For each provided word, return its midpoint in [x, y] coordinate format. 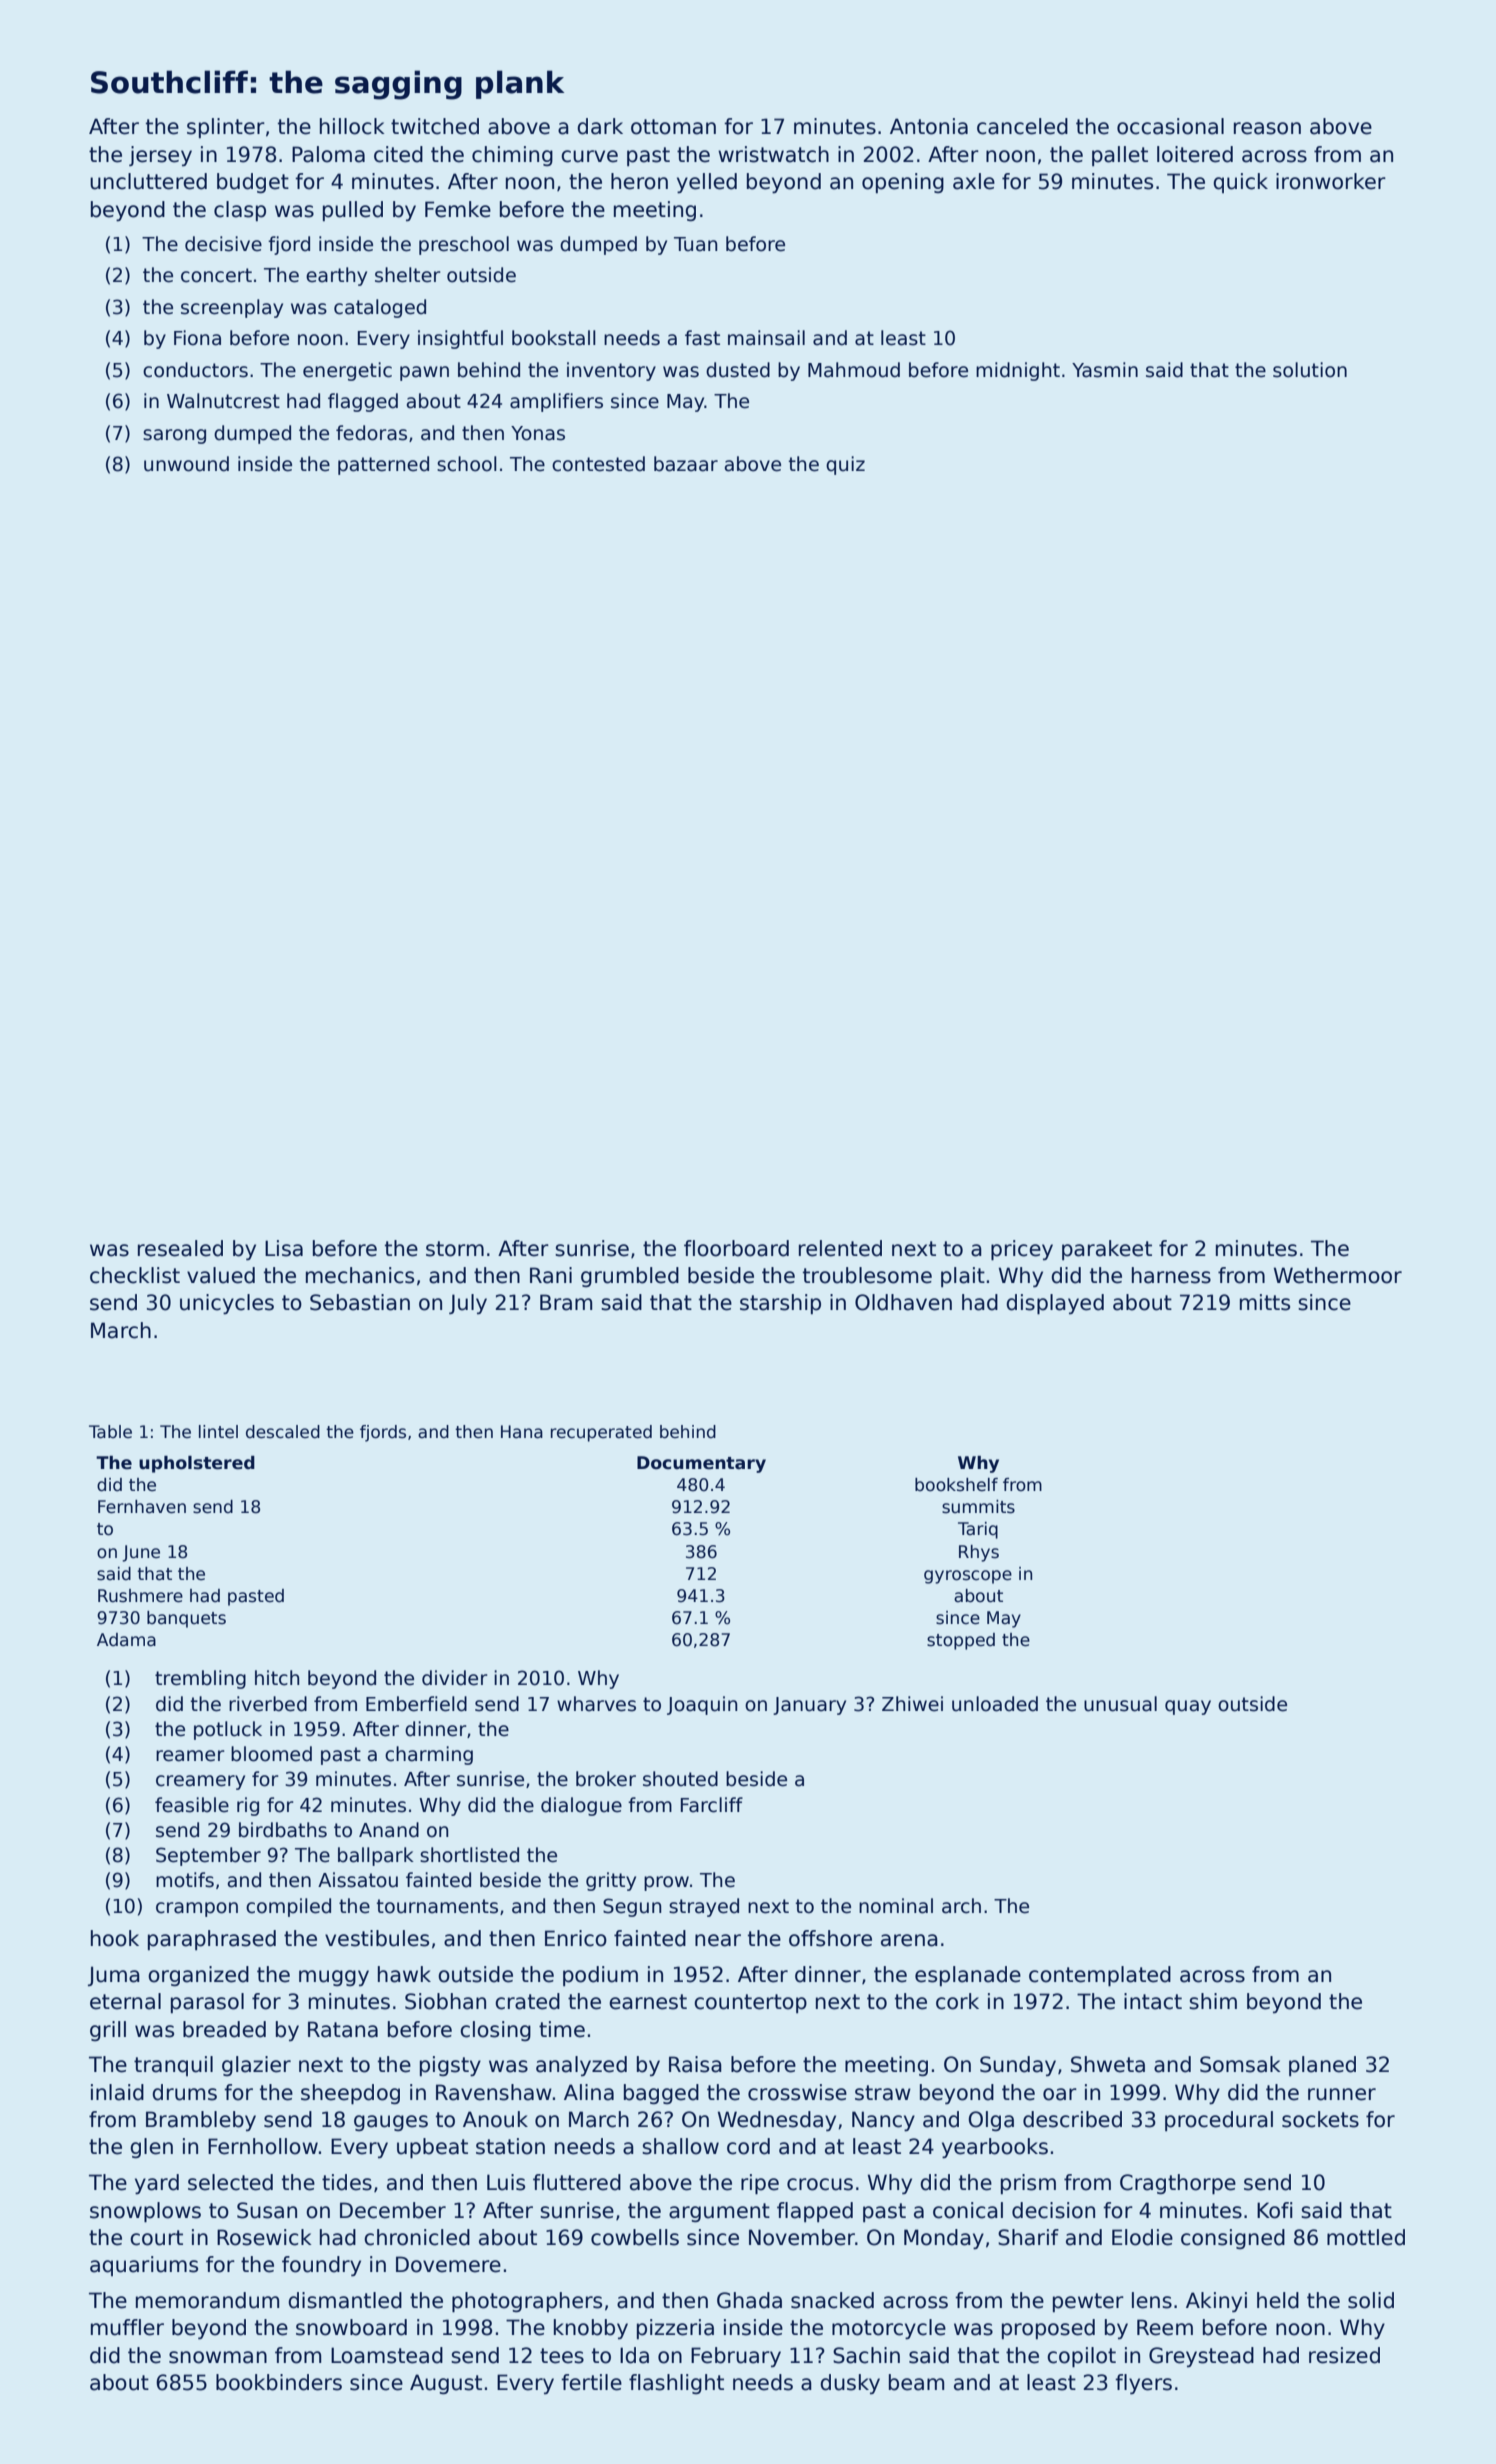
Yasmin [1105, 370]
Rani [551, 1275]
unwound [186, 464]
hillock [352, 126]
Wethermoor [1338, 1275]
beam [916, 2382]
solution [1310, 370]
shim [1213, 2001]
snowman [218, 2357]
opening [903, 183]
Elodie [1142, 2237]
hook [115, 1938]
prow [666, 1883]
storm [455, 1249]
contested [598, 464]
